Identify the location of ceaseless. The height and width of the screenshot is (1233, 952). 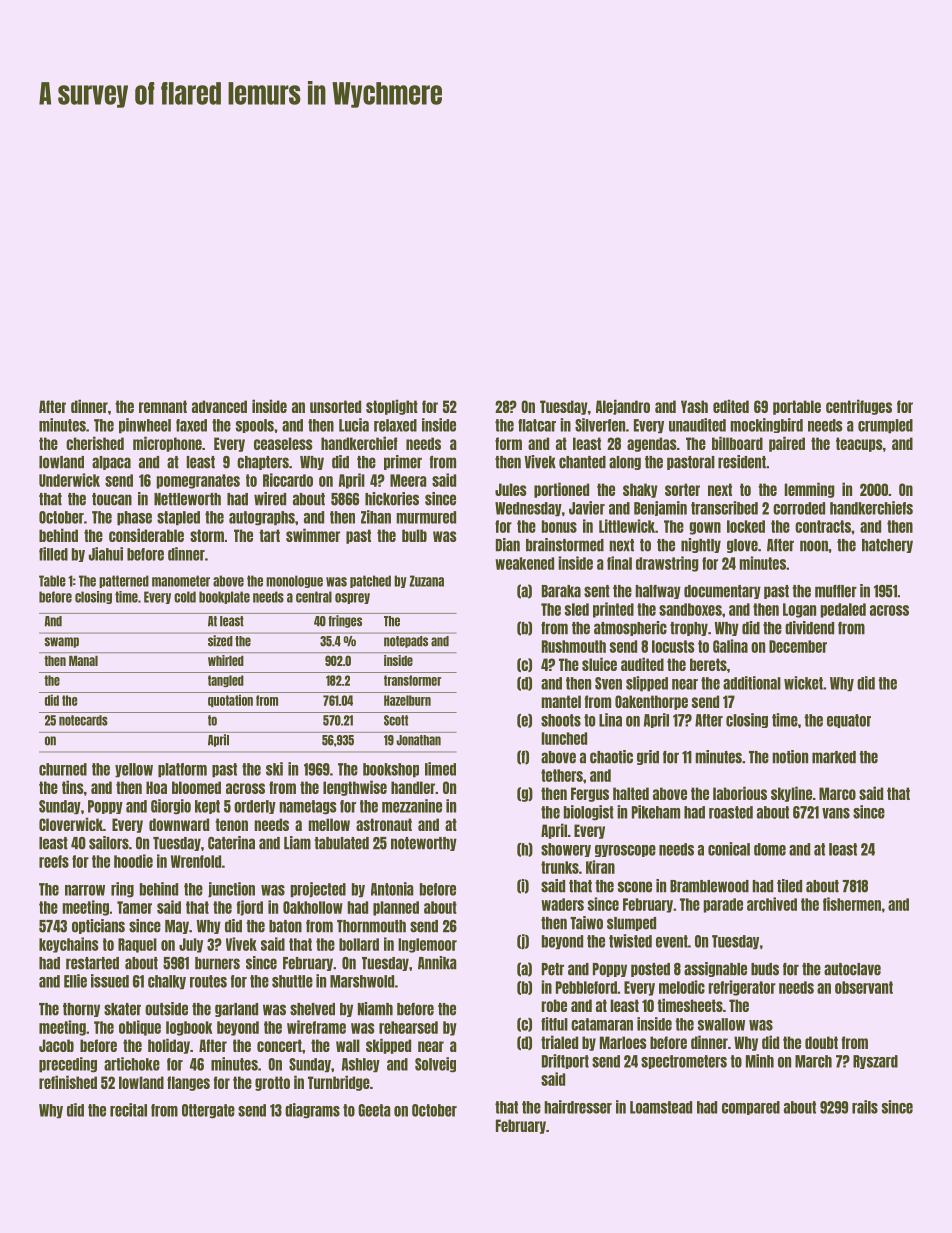
(283, 443).
